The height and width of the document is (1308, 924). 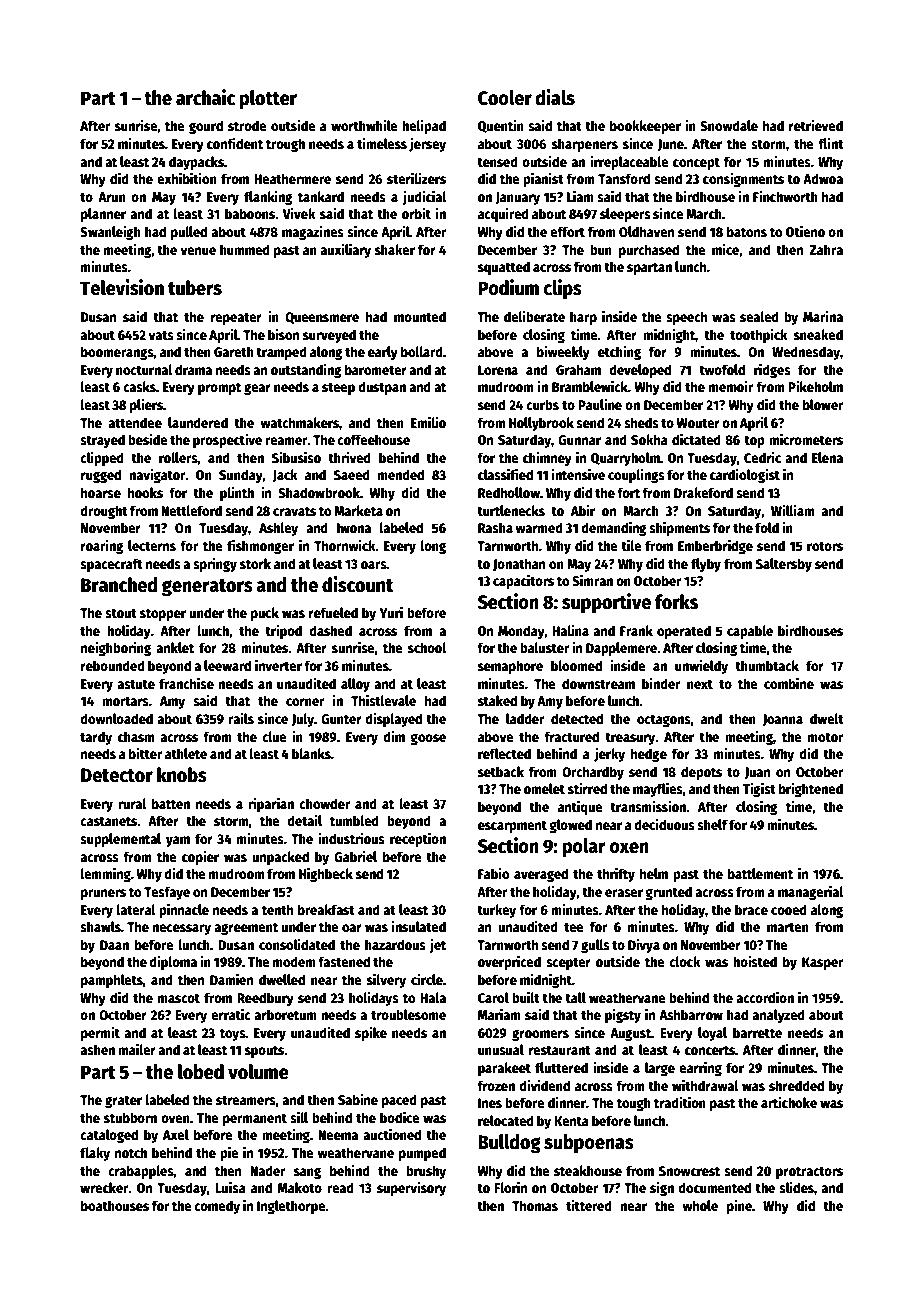 I want to click on dials, so click(x=555, y=97).
